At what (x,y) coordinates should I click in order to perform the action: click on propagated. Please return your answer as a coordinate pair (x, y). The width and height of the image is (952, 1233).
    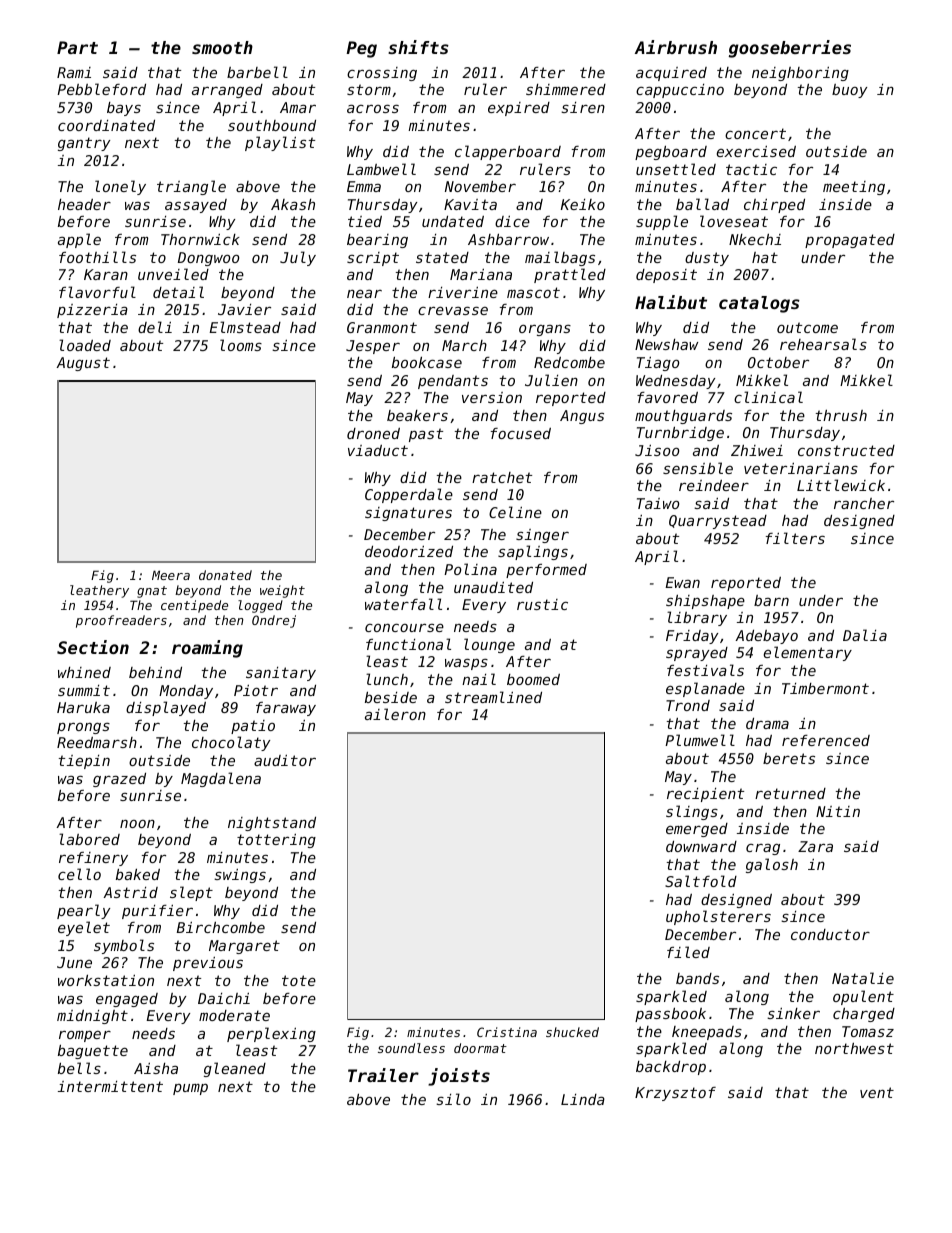
    Looking at the image, I should click on (850, 241).
